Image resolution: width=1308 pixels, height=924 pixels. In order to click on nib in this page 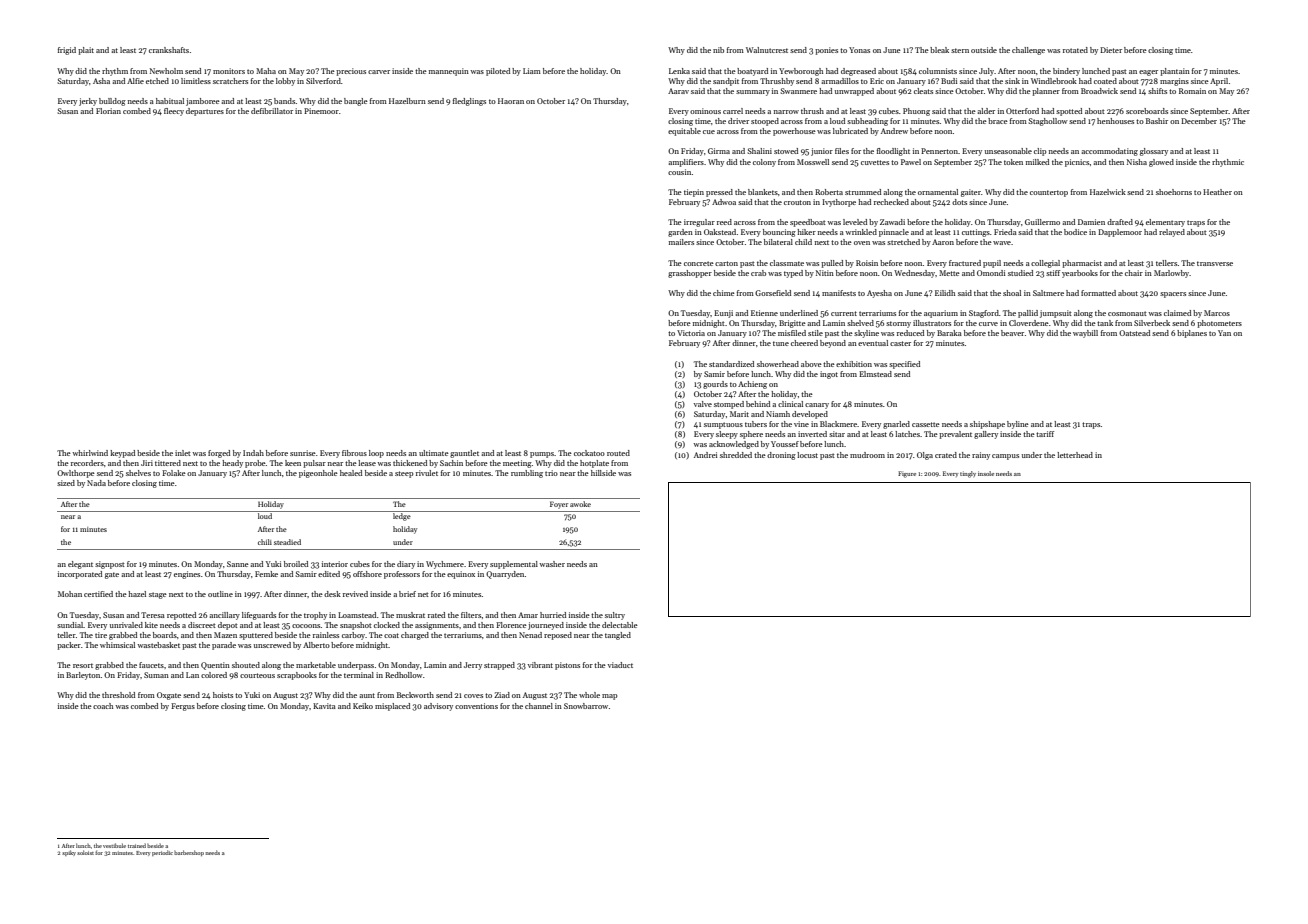, I will do `click(718, 50)`.
